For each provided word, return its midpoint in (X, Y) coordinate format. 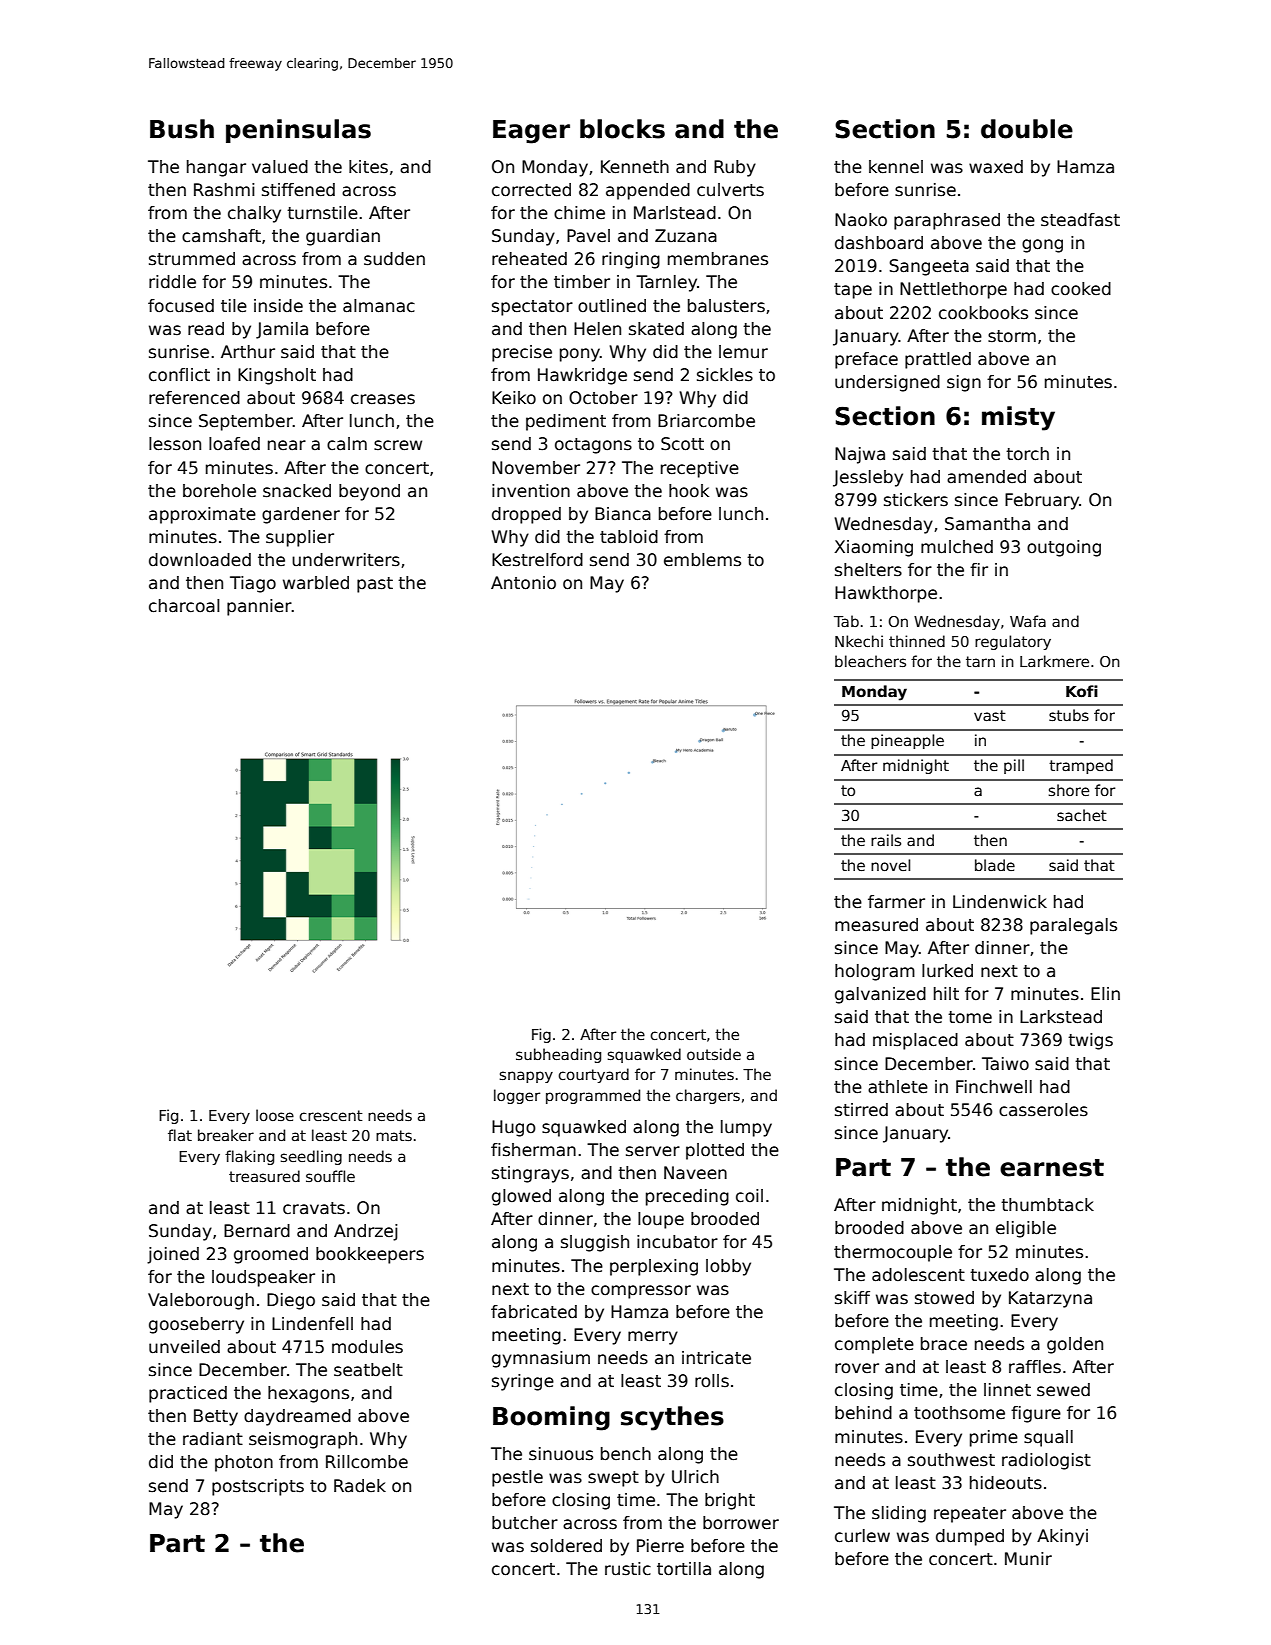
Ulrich (695, 1477)
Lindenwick (1000, 902)
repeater (970, 1515)
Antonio (523, 583)
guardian (343, 237)
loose (275, 1115)
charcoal (184, 606)
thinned (917, 641)
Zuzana (686, 236)
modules (367, 1347)
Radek (360, 1486)
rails (886, 840)
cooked (1081, 289)
